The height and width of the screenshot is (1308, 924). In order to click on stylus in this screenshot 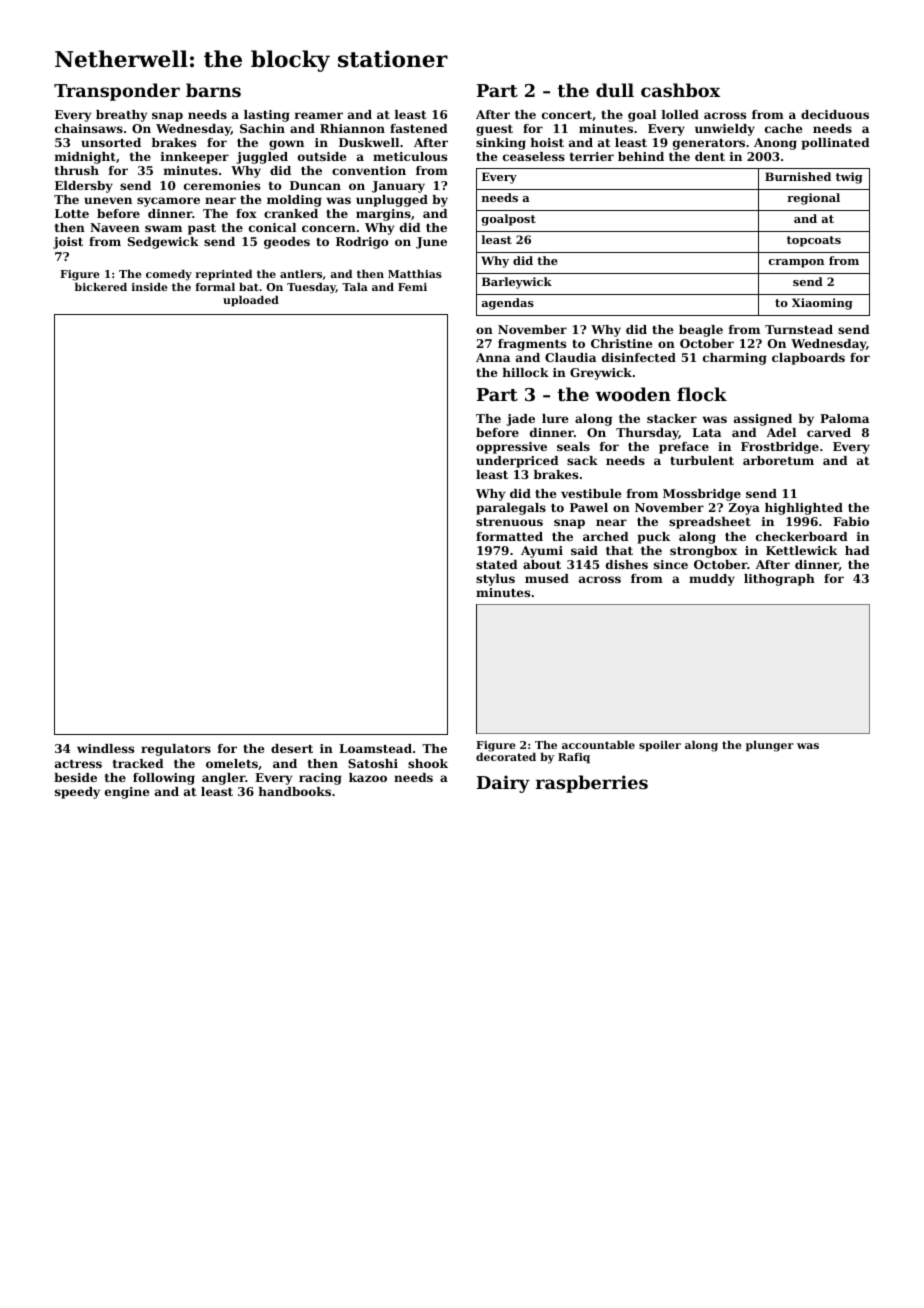, I will do `click(495, 580)`.
